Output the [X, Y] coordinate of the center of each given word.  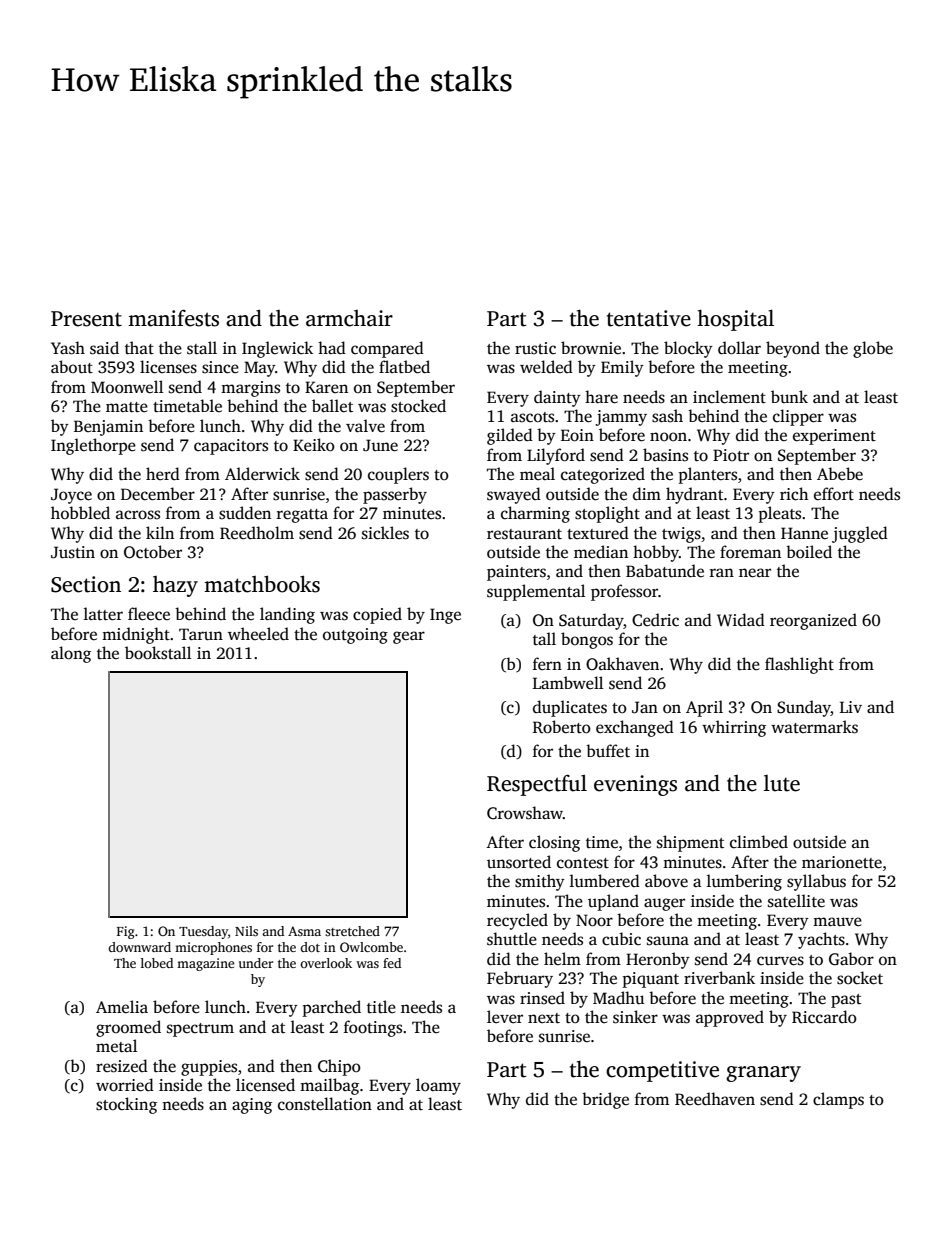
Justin [73, 552]
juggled [860, 534]
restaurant [524, 534]
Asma [304, 931]
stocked [418, 406]
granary [763, 1074]
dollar [739, 348]
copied [377, 615]
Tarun [201, 634]
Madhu [618, 997]
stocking [126, 1105]
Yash [68, 348]
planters [708, 475]
